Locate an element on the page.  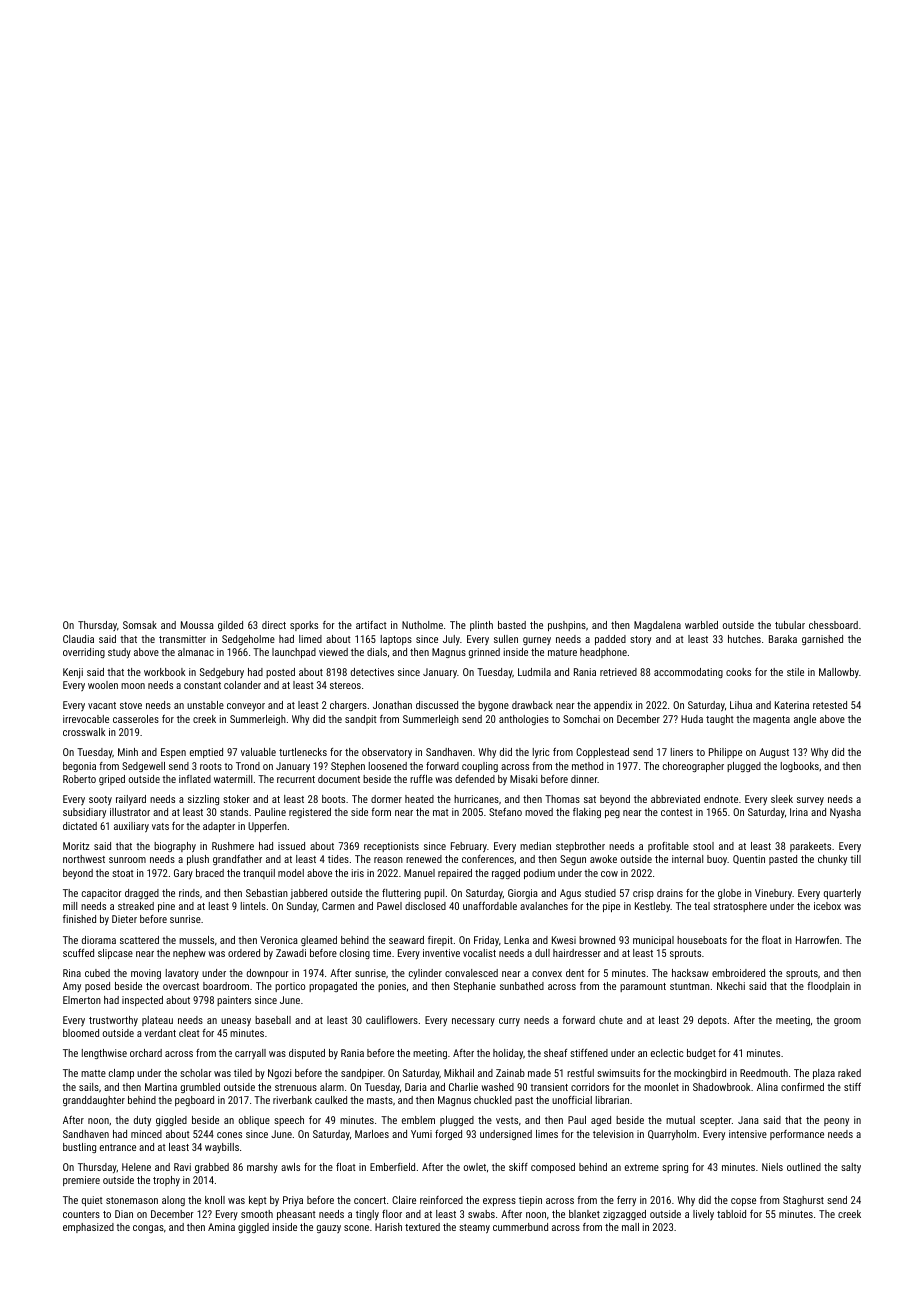
bloomed is located at coordinates (81, 1033).
